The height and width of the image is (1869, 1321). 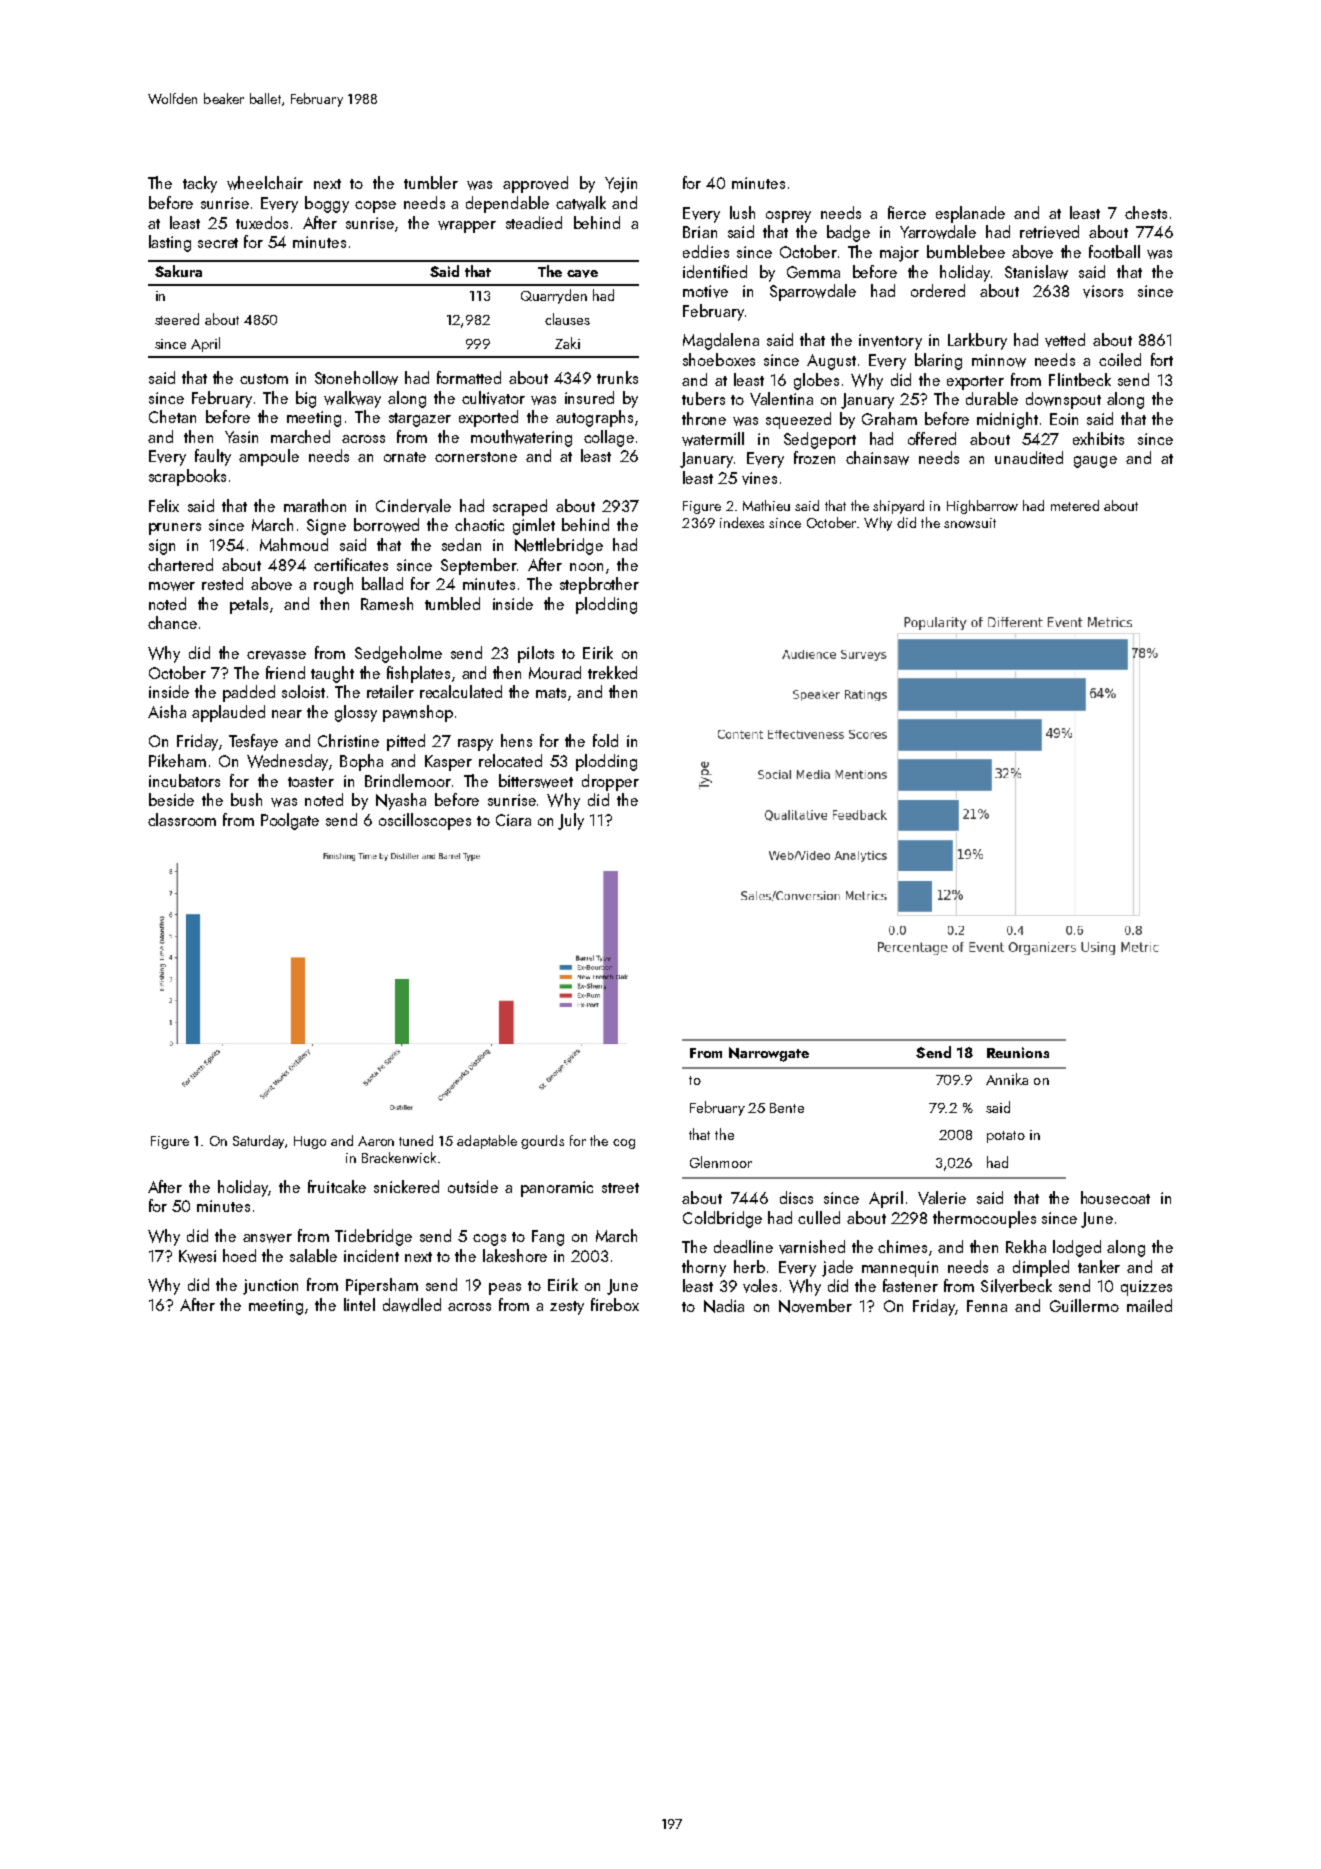 I want to click on wheelchair, so click(x=265, y=183).
